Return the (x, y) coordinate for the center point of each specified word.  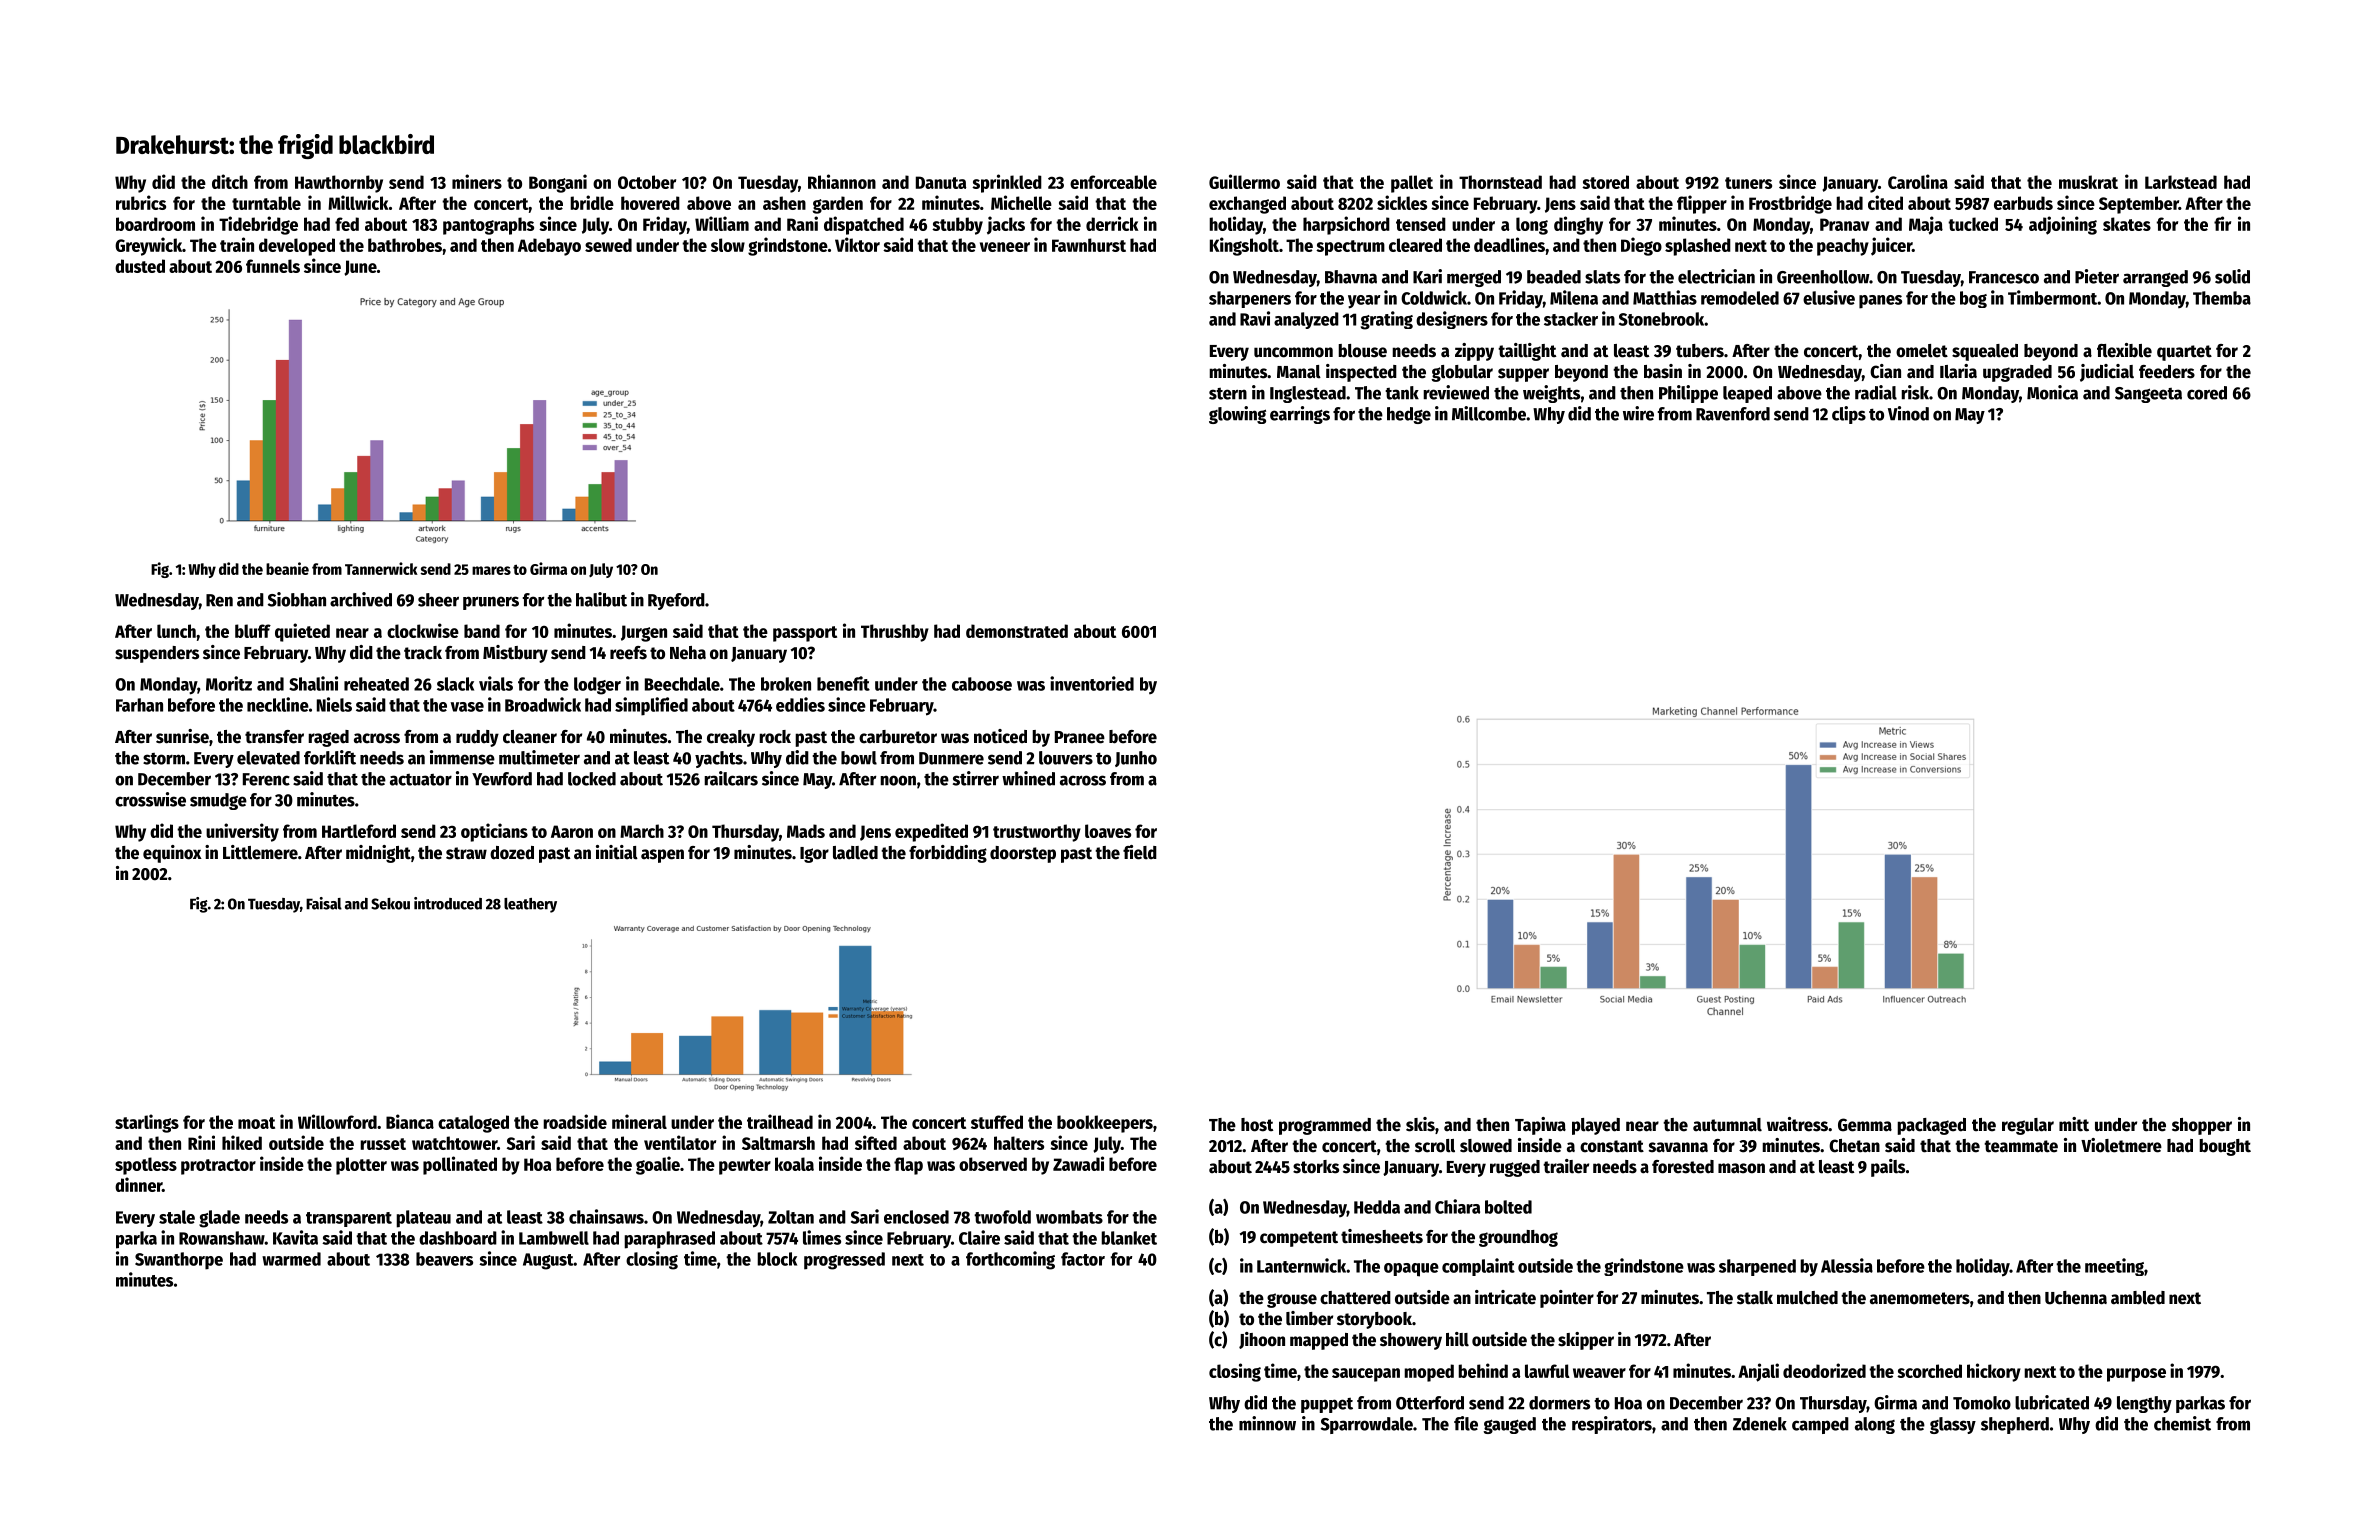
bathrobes (405, 245)
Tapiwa (1540, 1126)
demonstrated (1017, 631)
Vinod (1908, 413)
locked (592, 779)
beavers (444, 1259)
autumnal (1727, 1125)
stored (1605, 182)
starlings (147, 1123)
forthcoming (1010, 1260)
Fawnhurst (1089, 245)
